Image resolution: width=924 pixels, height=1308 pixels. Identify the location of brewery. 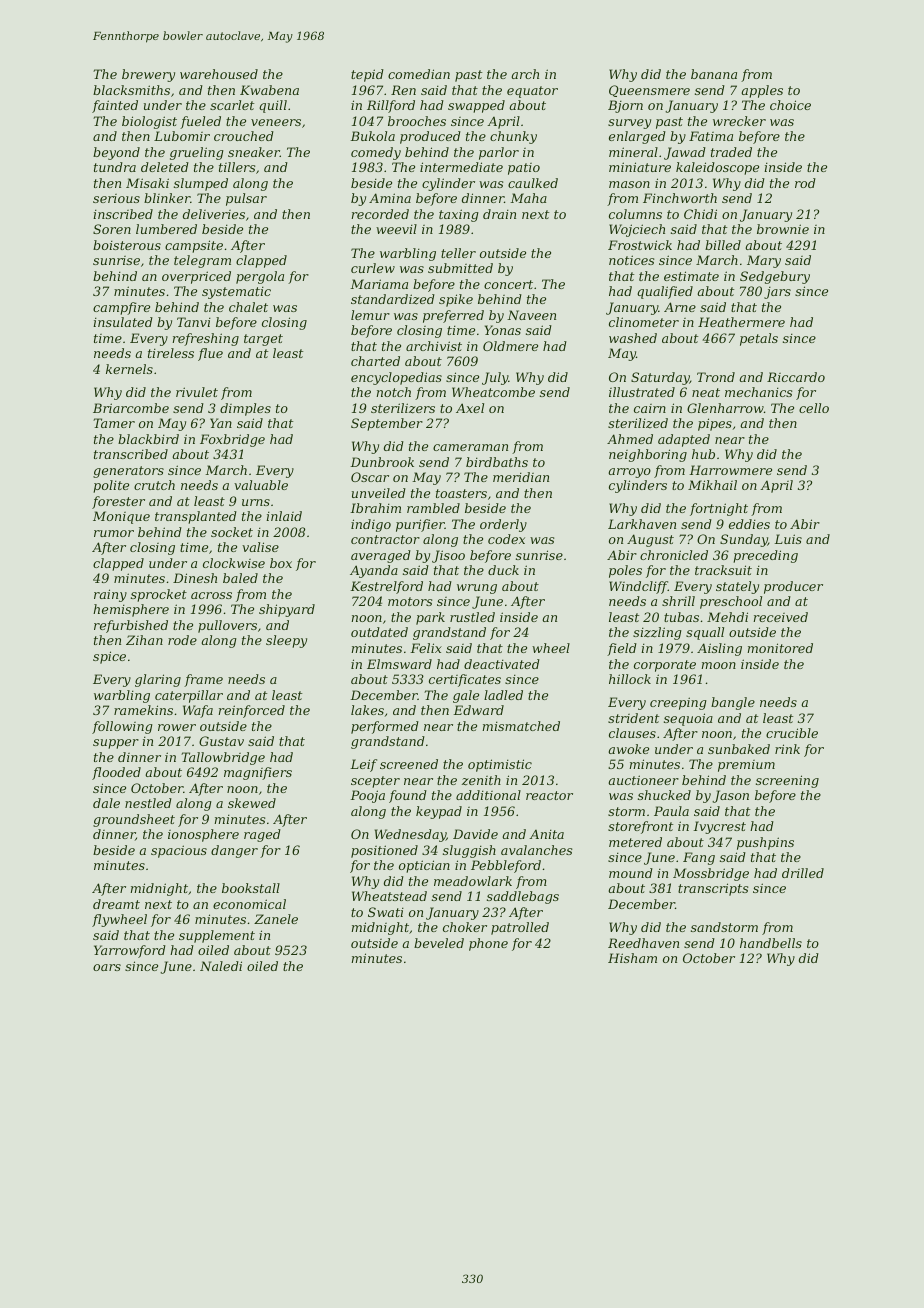
(148, 75).
